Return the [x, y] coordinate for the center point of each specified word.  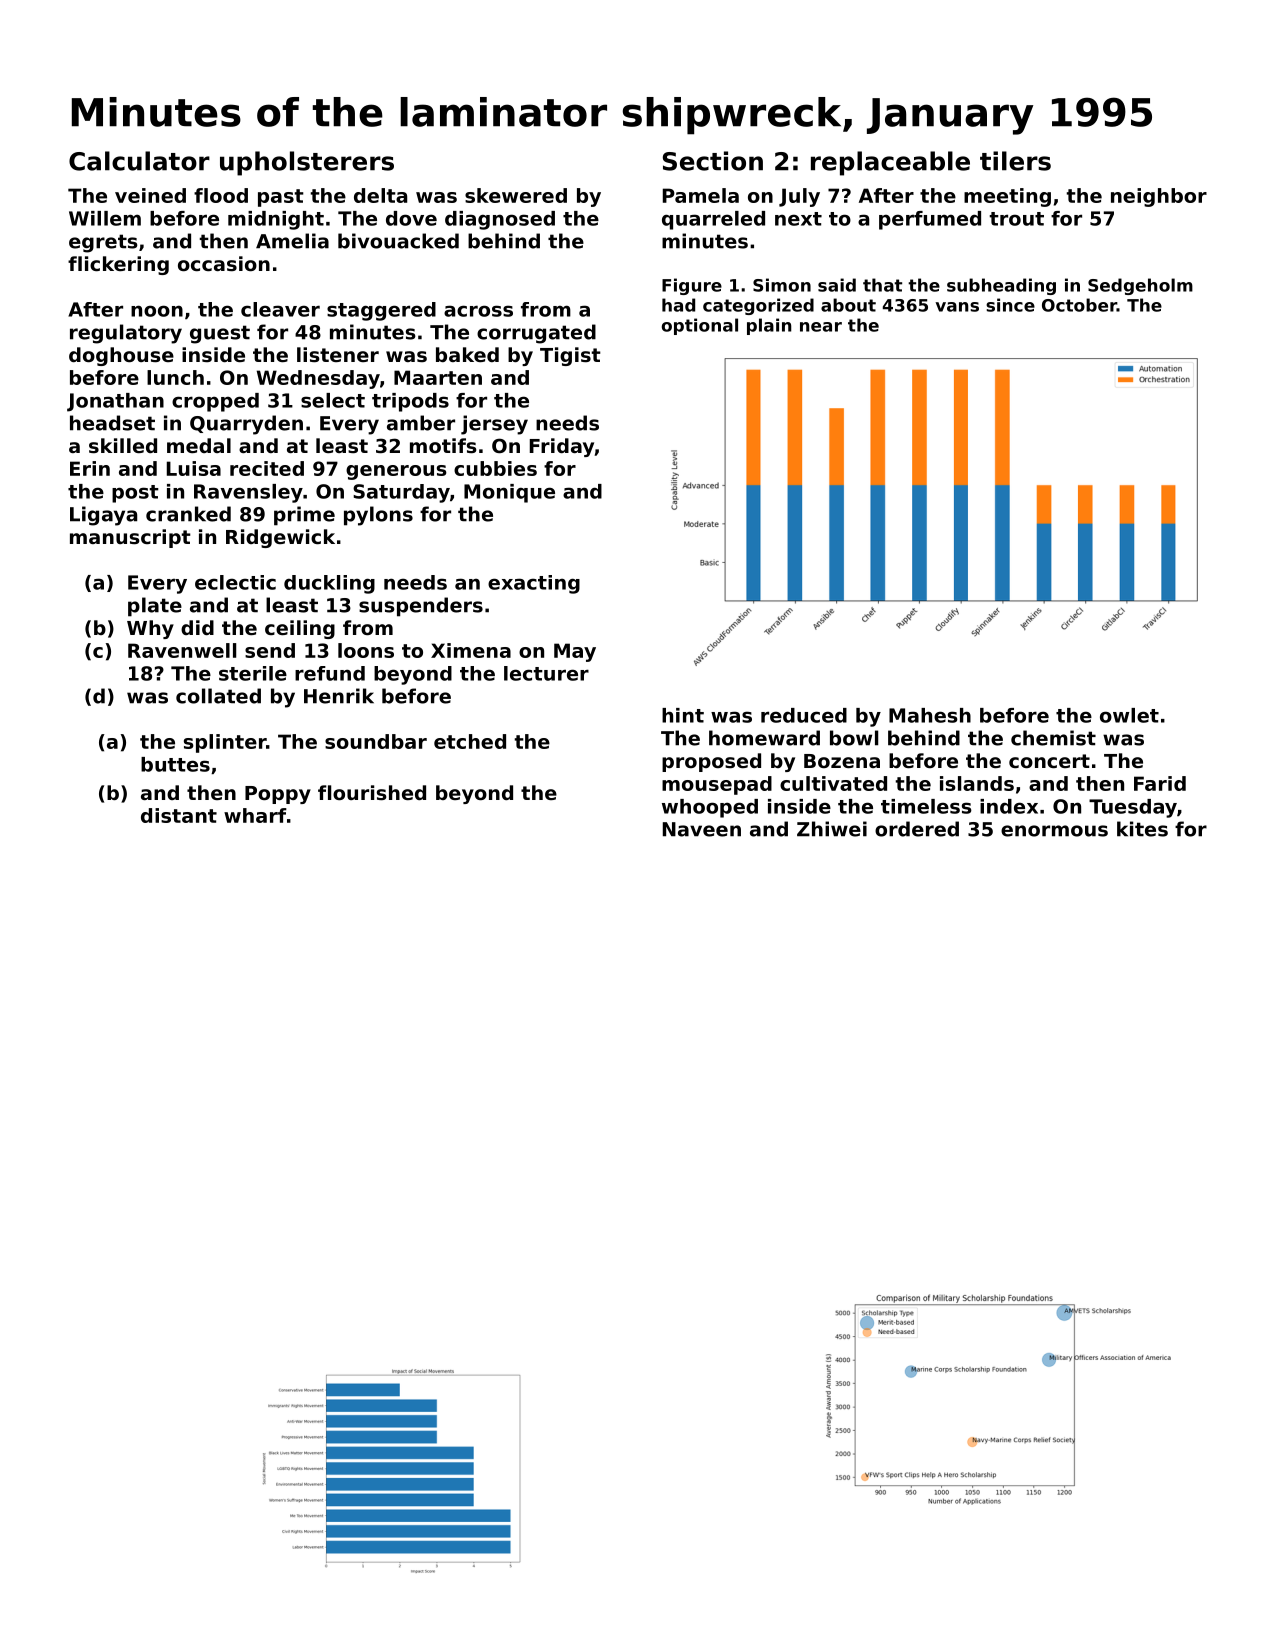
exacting [534, 584]
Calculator [139, 161]
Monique [509, 493]
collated [218, 696]
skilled [123, 445]
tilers [1015, 161]
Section [713, 161]
